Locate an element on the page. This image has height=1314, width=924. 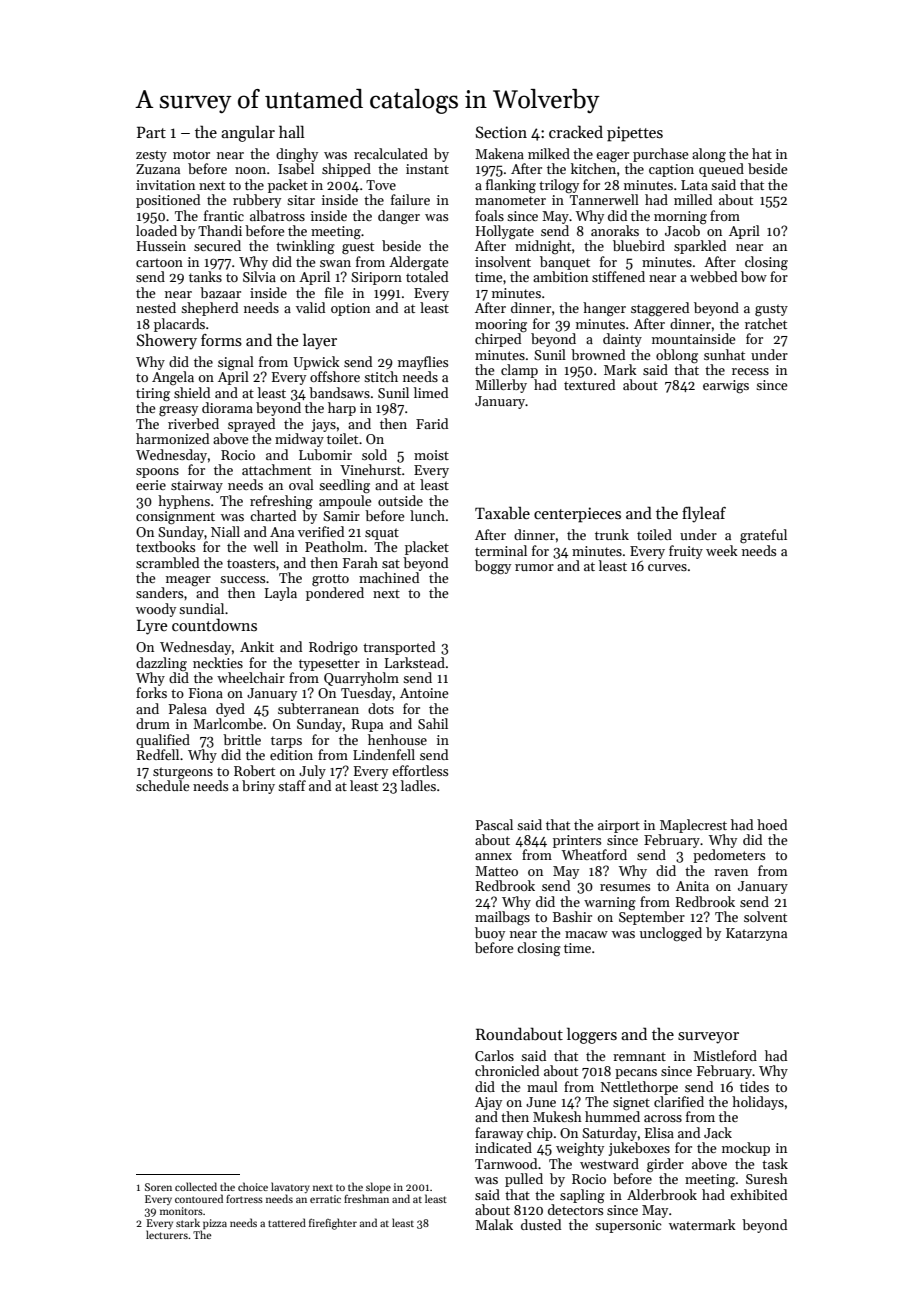
contoured is located at coordinates (199, 1198).
